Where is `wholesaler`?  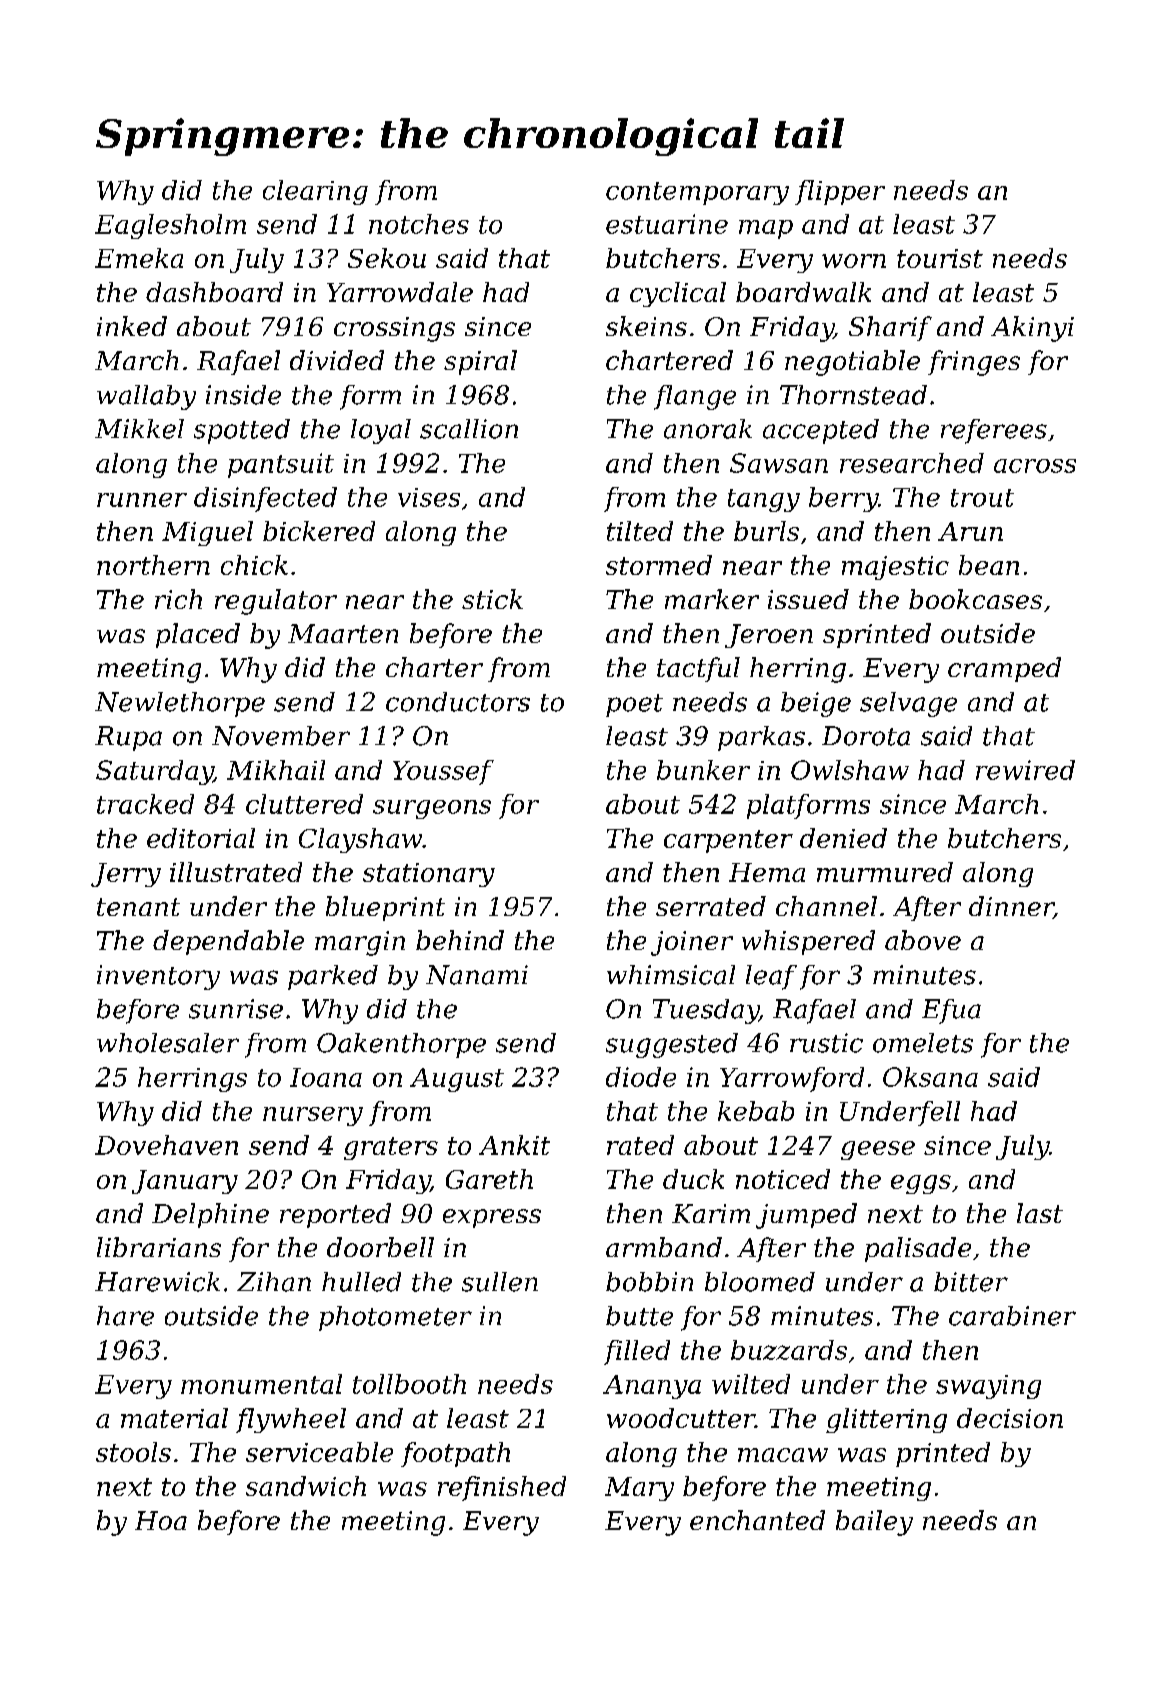 wholesaler is located at coordinates (168, 1043).
